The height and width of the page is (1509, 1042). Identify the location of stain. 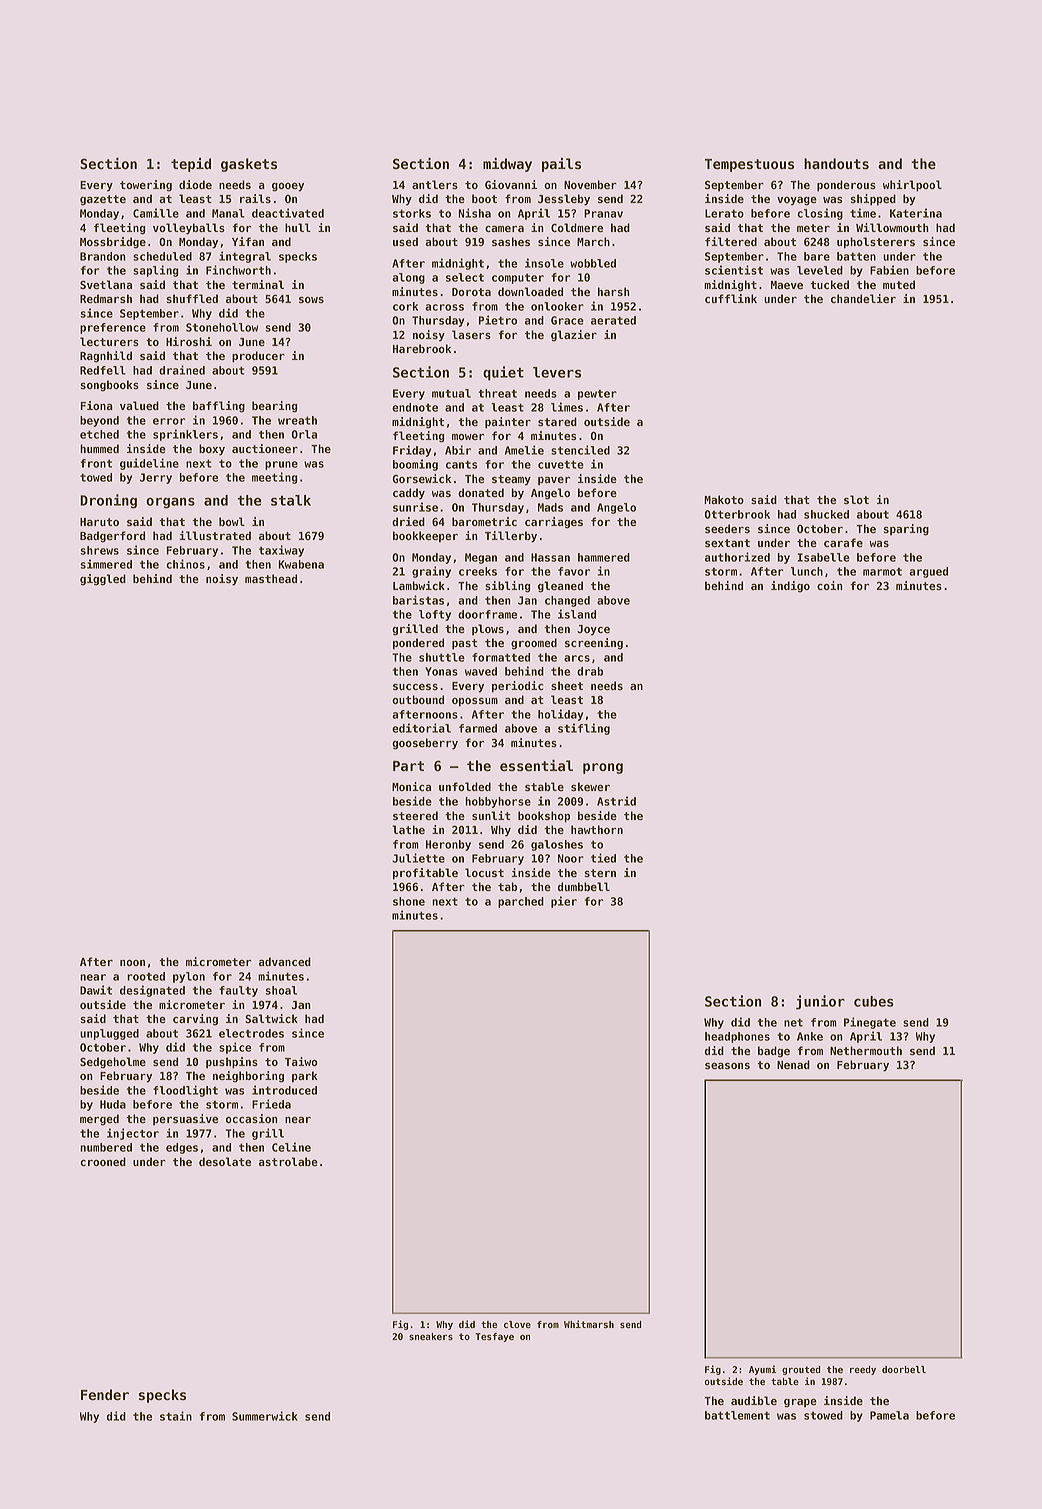
(176, 1416).
